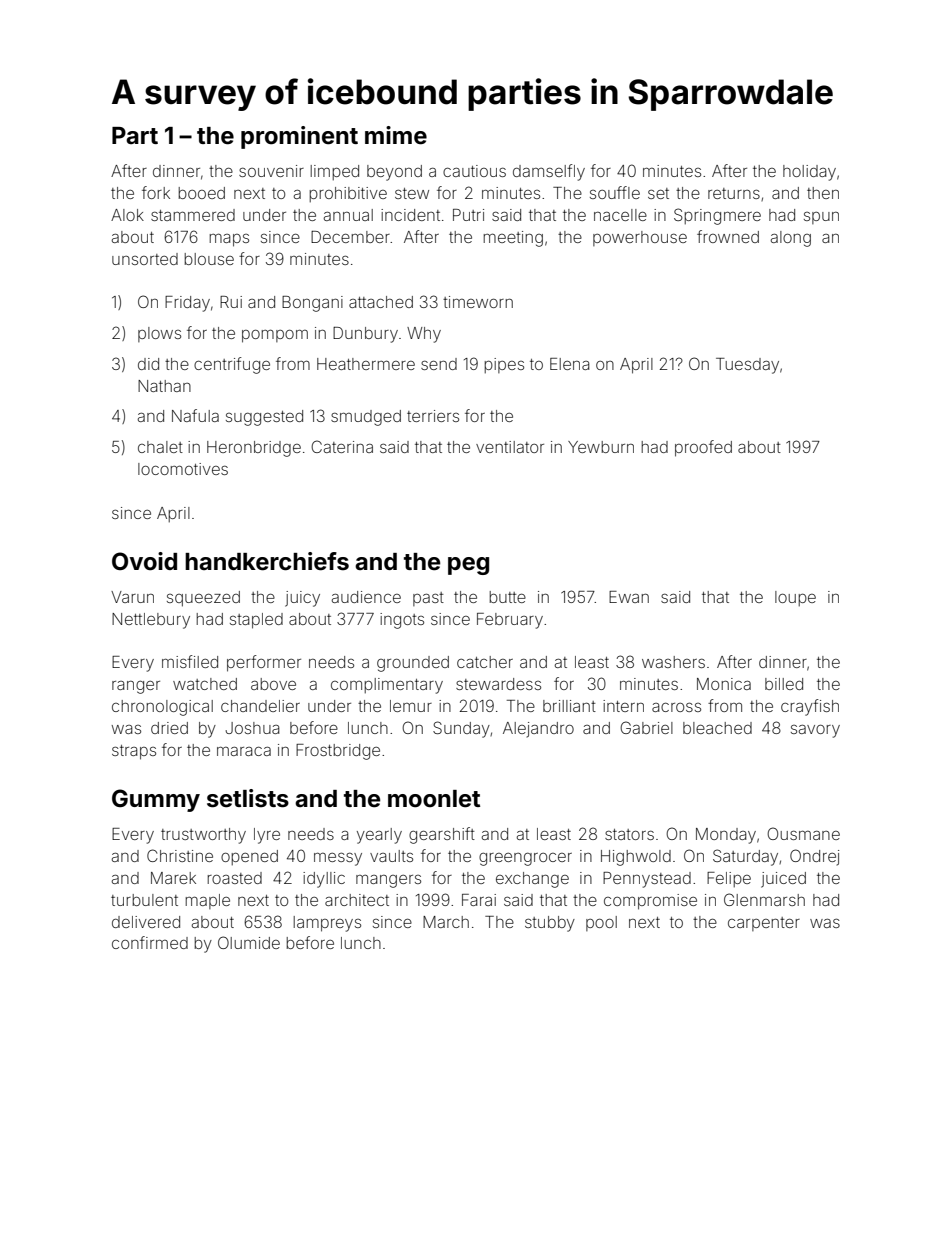 The width and height of the page is (952, 1233). What do you see at coordinates (703, 448) in the page?
I see `proofed` at bounding box center [703, 448].
